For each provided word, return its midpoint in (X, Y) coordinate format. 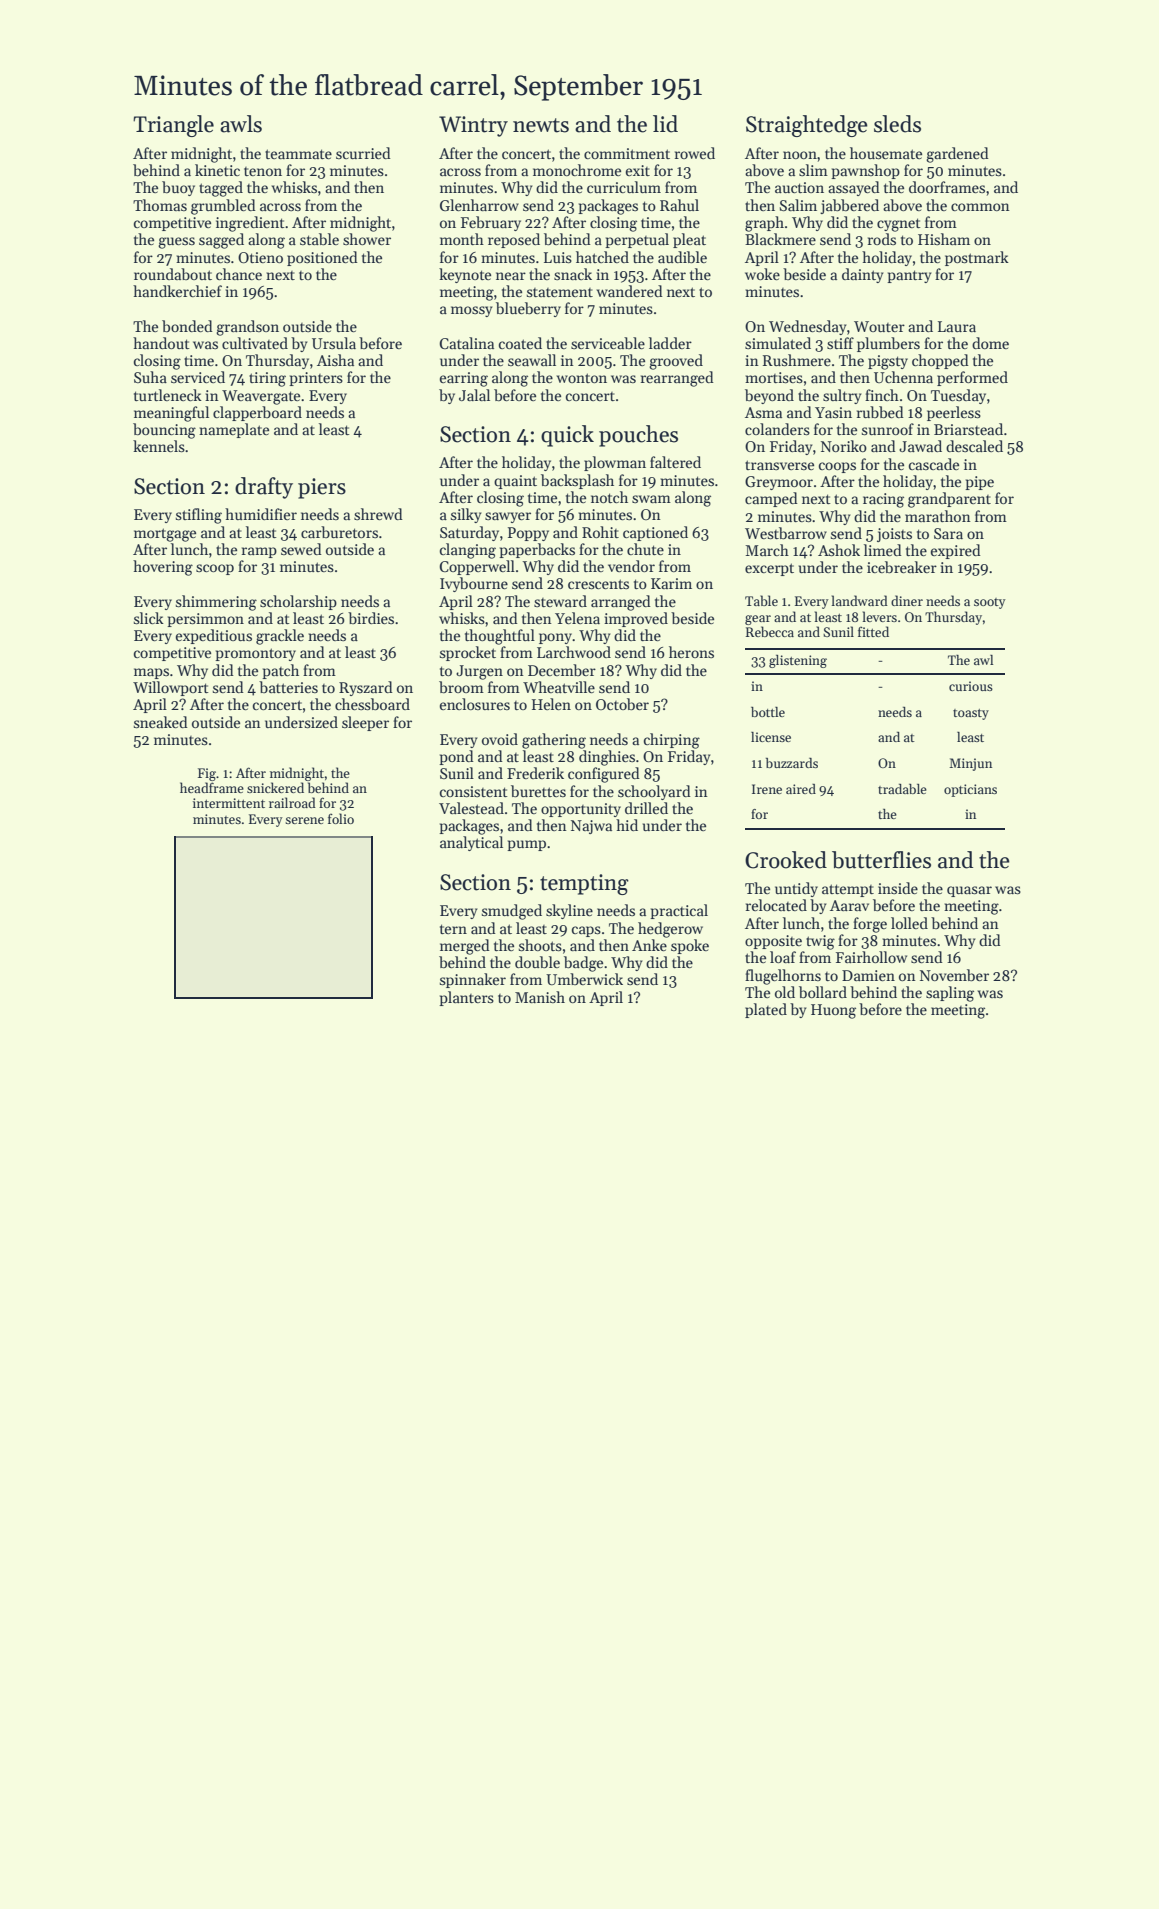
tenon (263, 171)
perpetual (637, 240)
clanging (468, 551)
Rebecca (770, 631)
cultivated (255, 343)
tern (453, 929)
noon (800, 155)
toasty (971, 714)
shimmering (216, 603)
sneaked (161, 722)
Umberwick (584, 979)
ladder (670, 343)
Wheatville (559, 687)
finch (882, 395)
